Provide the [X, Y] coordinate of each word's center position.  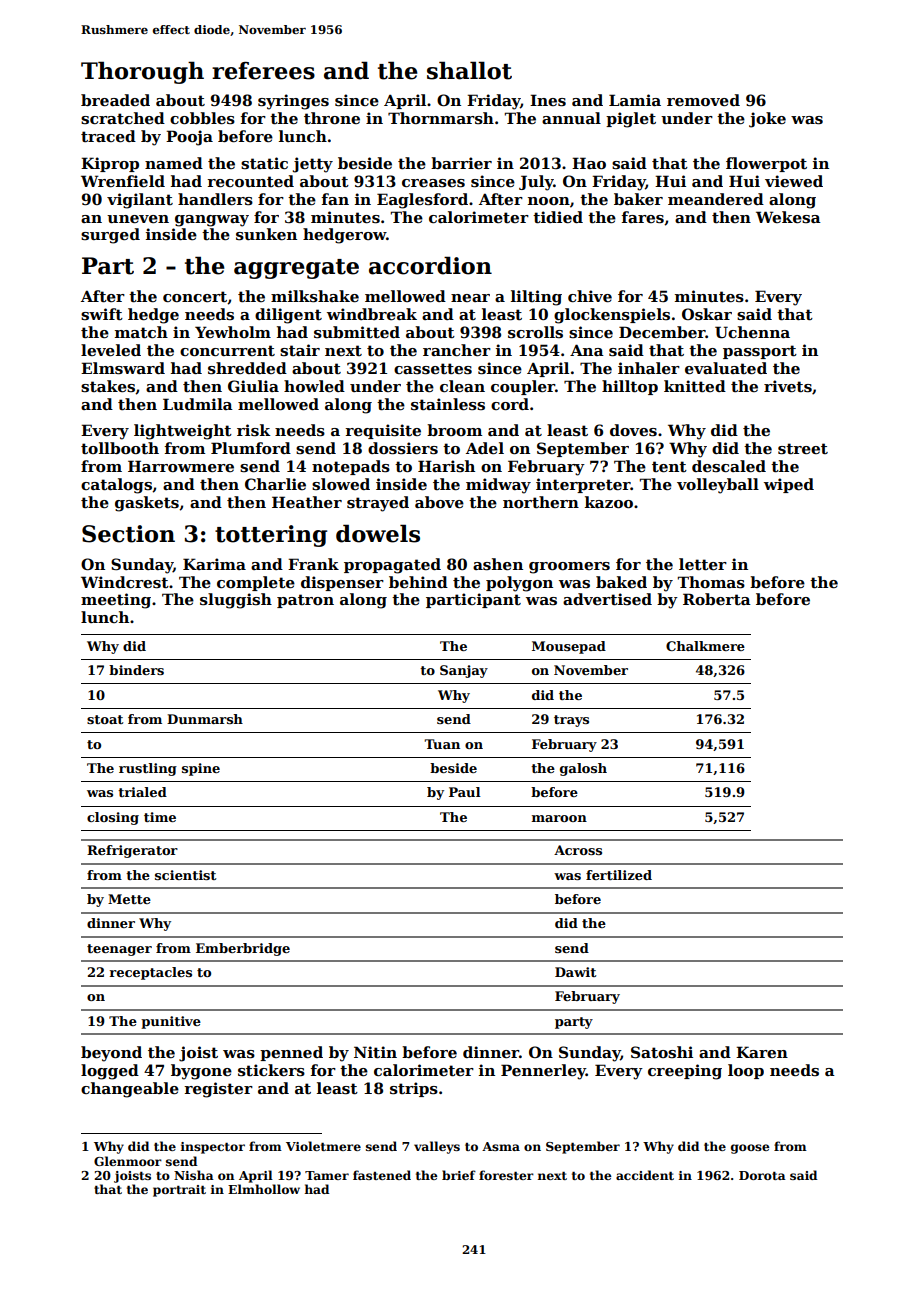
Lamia [635, 100]
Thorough [142, 72]
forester [506, 1175]
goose [750, 1149]
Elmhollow [264, 1189]
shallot [469, 70]
